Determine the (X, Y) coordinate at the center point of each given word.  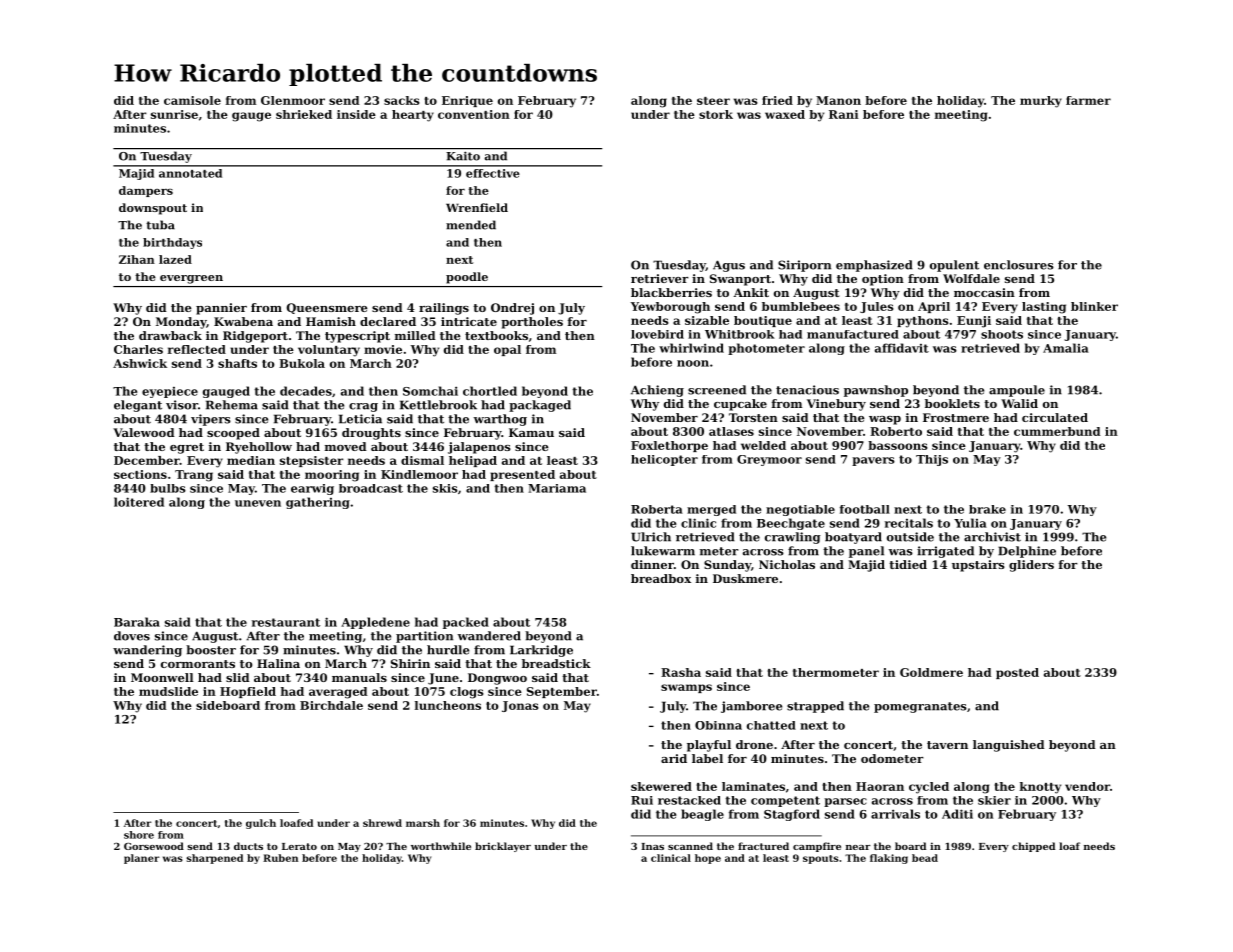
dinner (652, 564)
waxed (785, 114)
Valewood (144, 432)
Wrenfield (477, 207)
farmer (1088, 100)
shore (139, 835)
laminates (753, 786)
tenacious (807, 390)
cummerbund (1057, 431)
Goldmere (931, 672)
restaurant (286, 622)
